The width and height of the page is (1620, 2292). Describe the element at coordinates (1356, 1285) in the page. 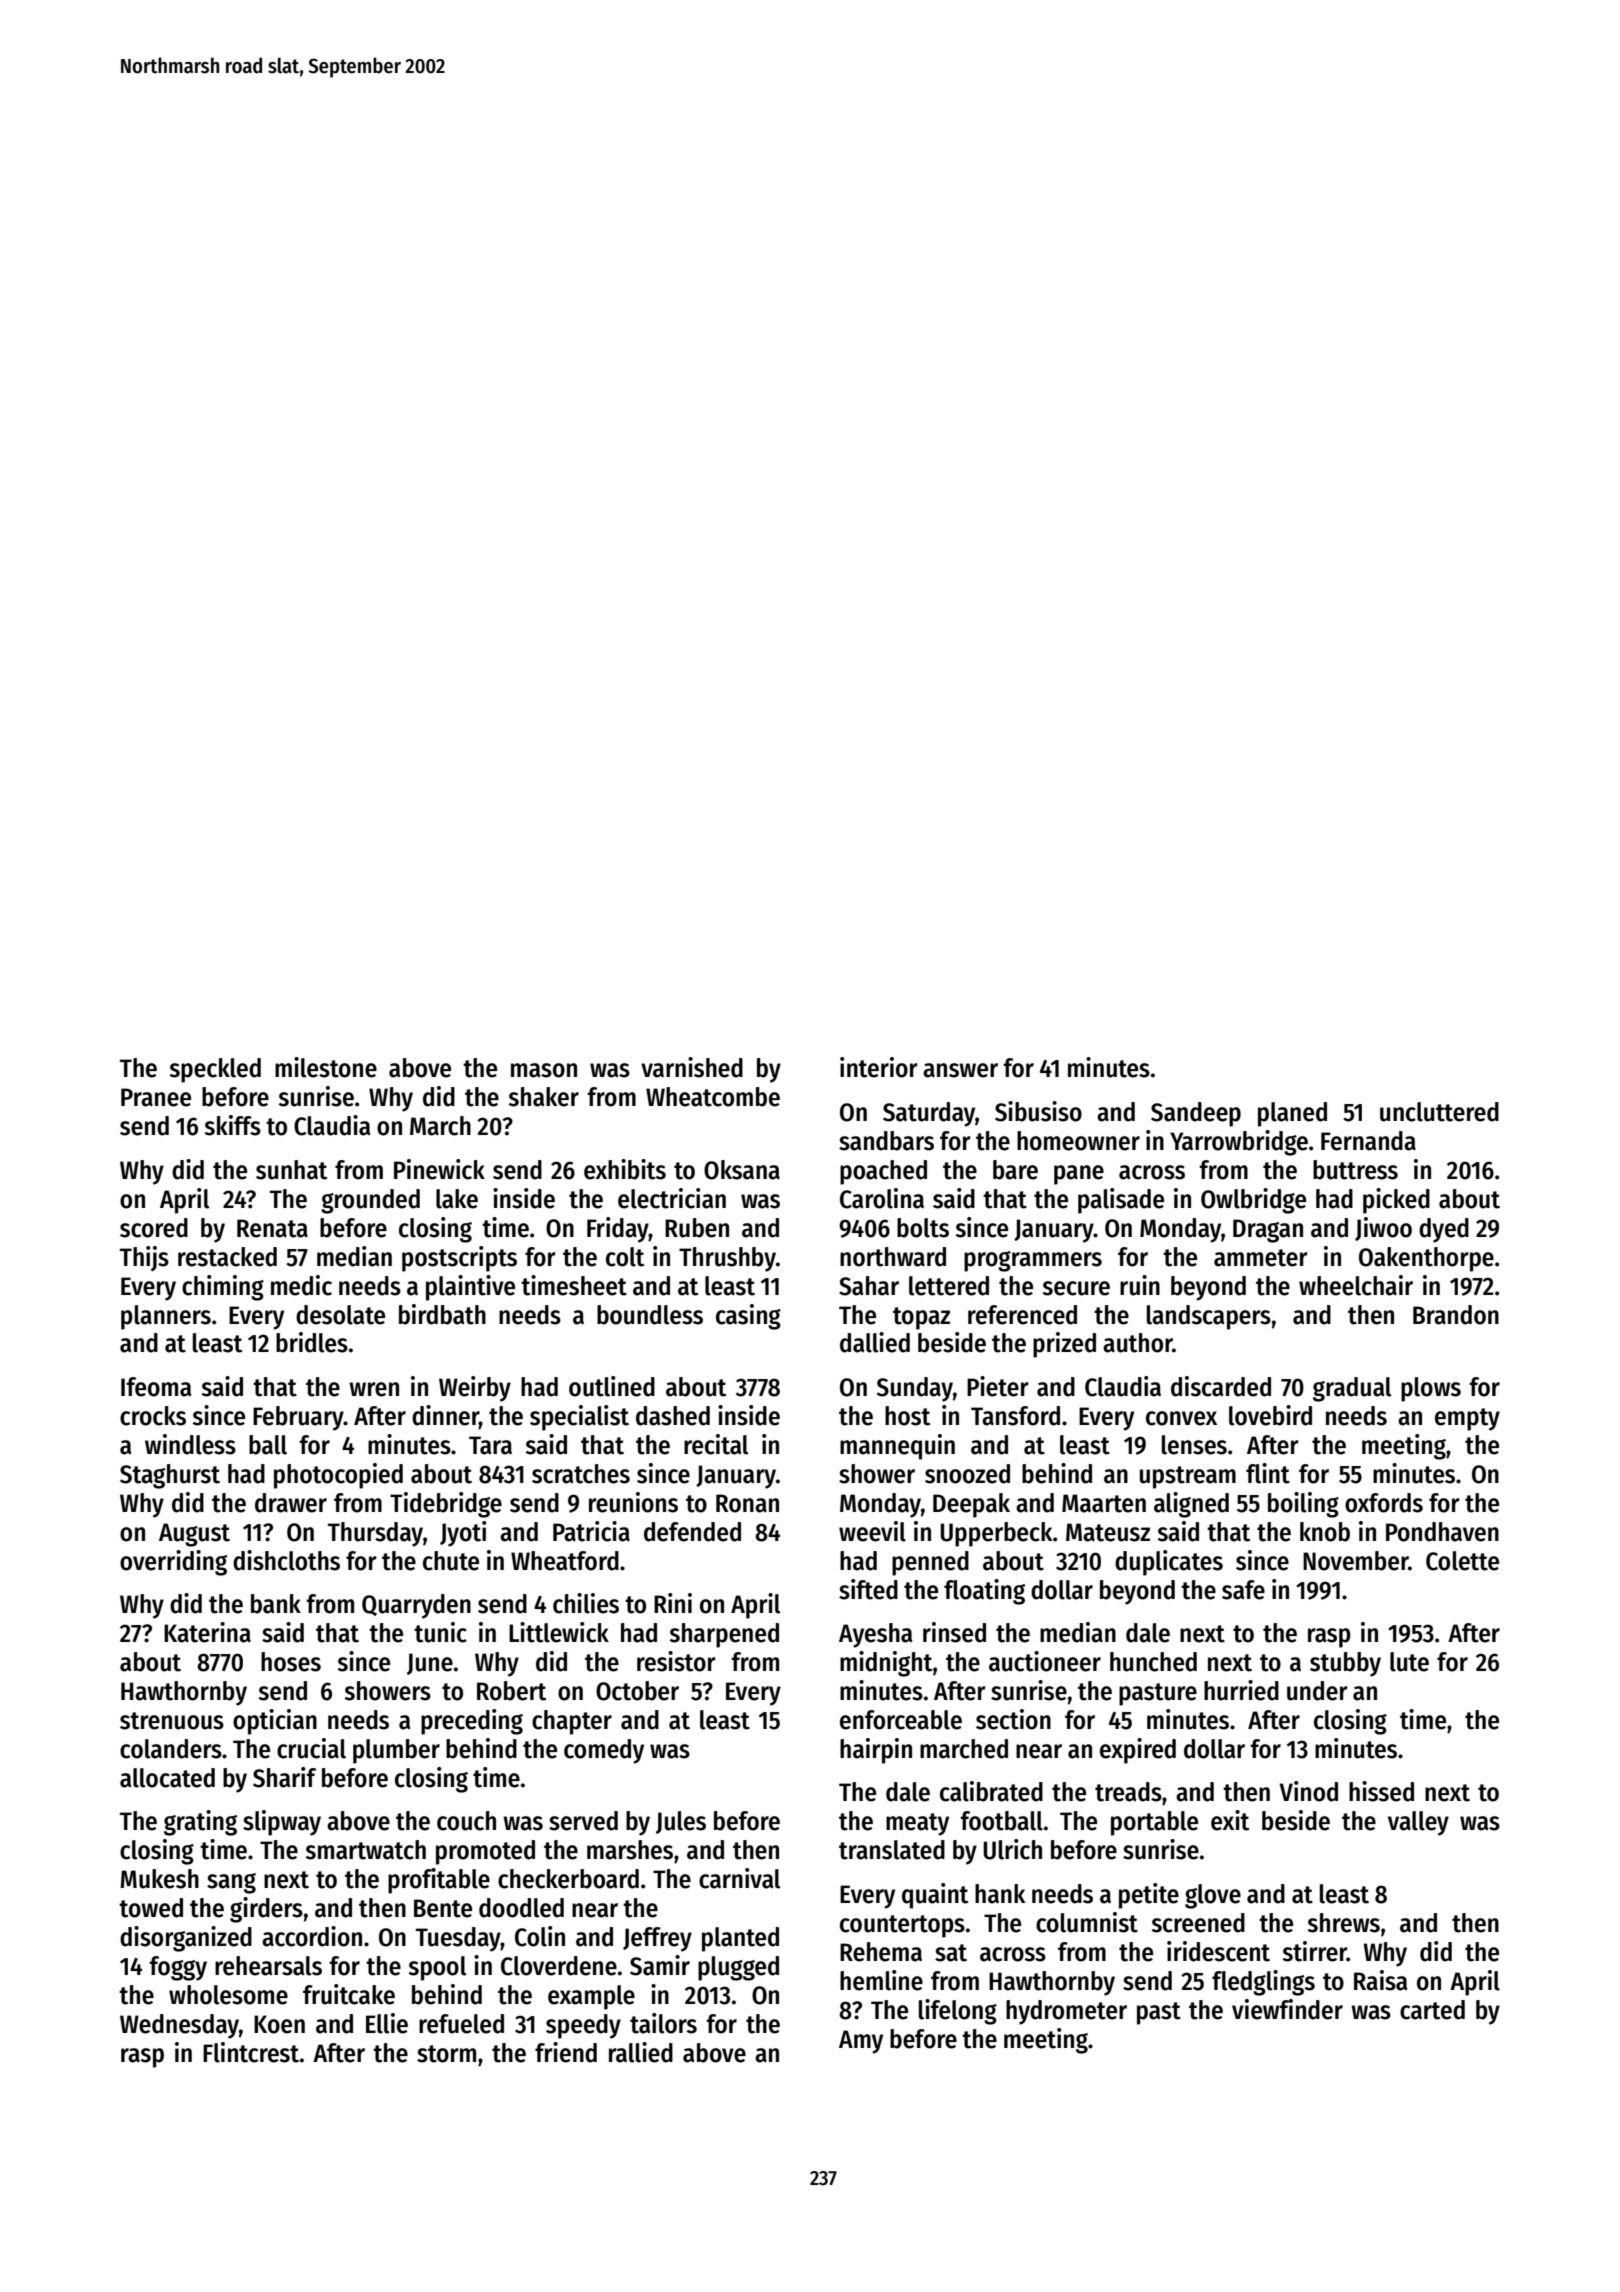

I see `wheelchair` at that location.
